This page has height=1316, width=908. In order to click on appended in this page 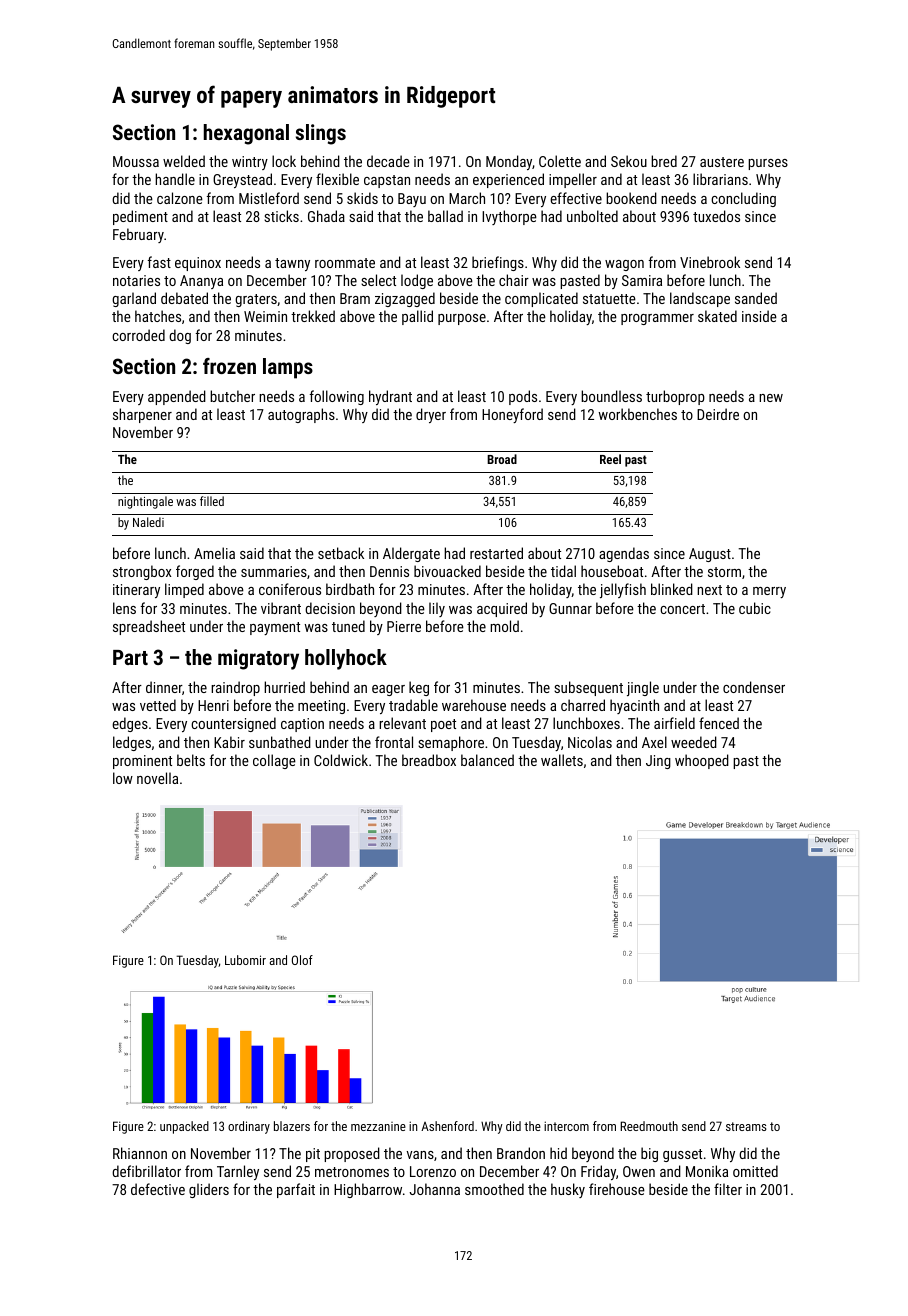, I will do `click(177, 397)`.
